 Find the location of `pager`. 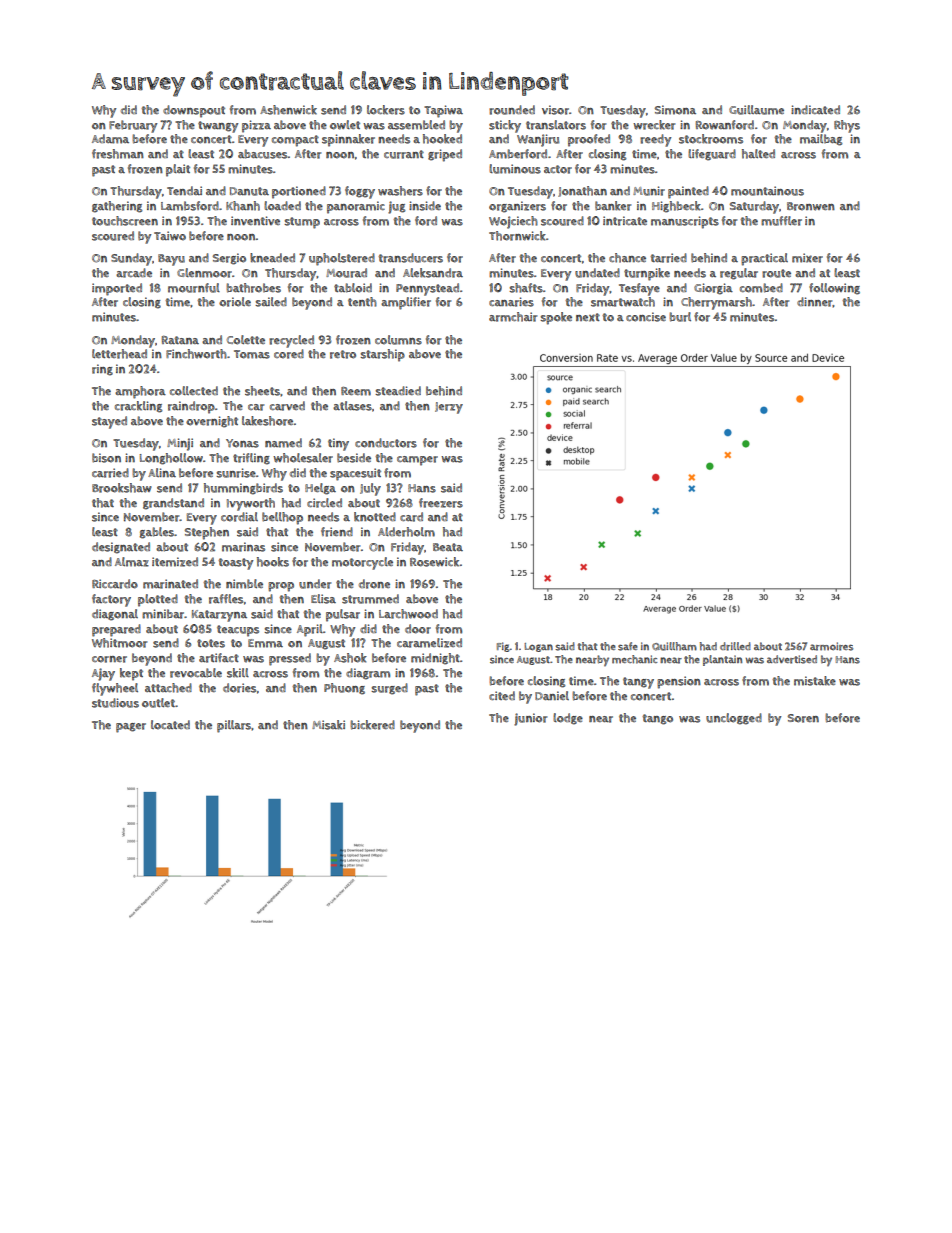

pager is located at coordinates (131, 728).
